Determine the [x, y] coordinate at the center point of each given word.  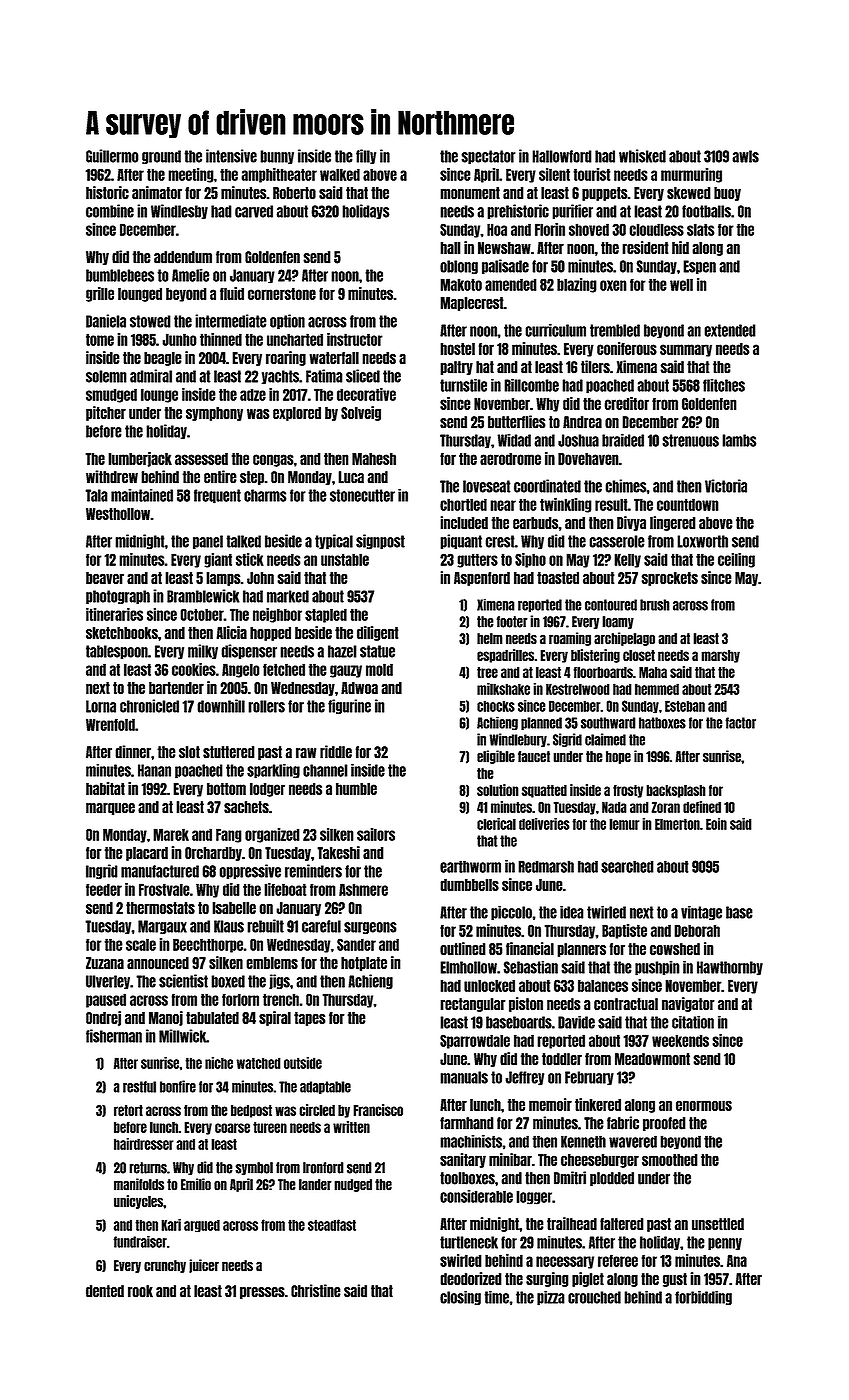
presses [262, 1293]
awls [745, 156]
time [496, 1297]
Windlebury [518, 740]
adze [253, 394]
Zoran [665, 807]
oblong [459, 267]
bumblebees [120, 275]
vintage [701, 913]
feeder [104, 889]
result [611, 504]
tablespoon [117, 652]
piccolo [511, 913]
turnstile [463, 385]
